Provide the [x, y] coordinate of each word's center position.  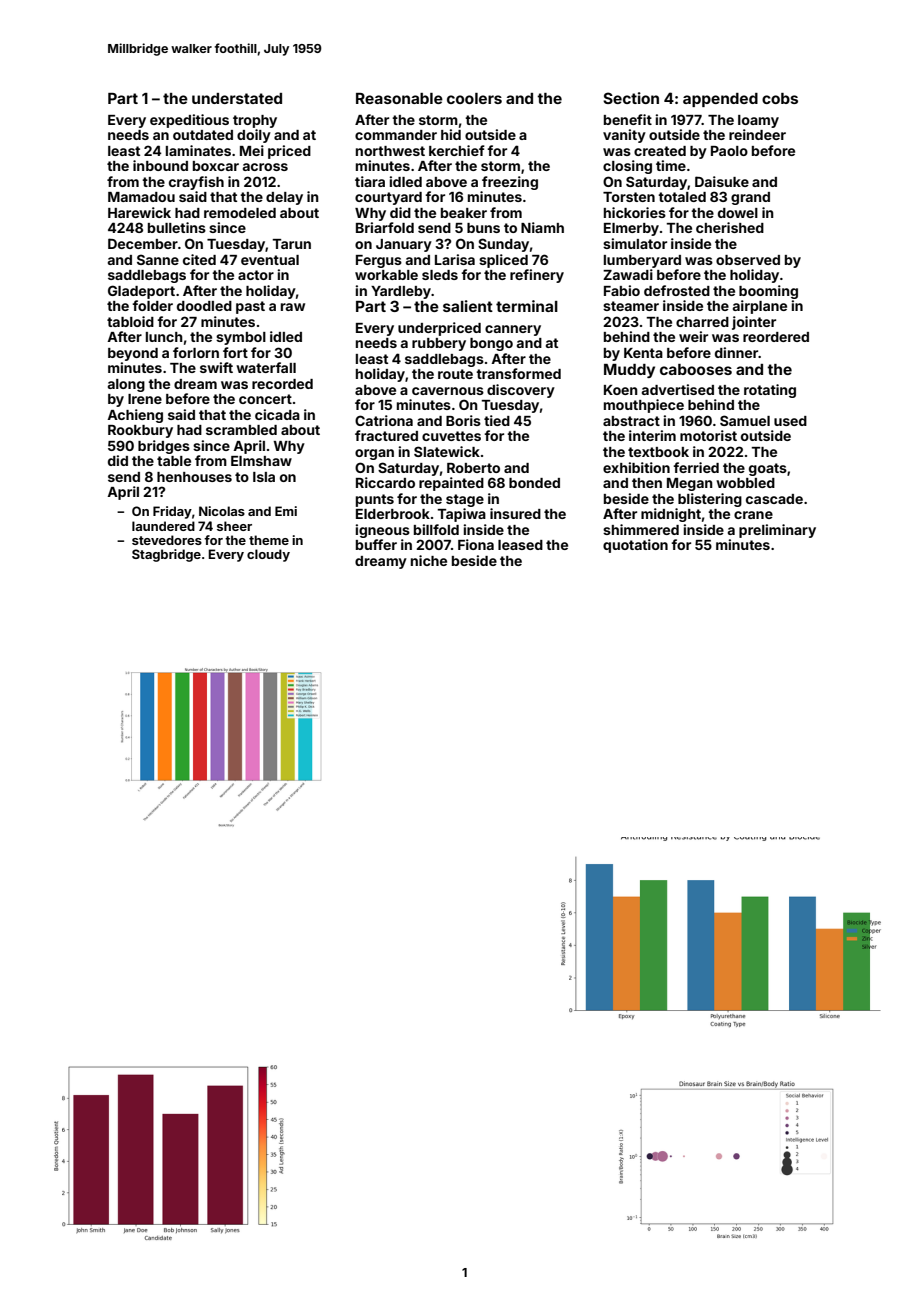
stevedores [167, 540]
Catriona [384, 420]
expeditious [189, 121]
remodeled [240, 213]
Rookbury [140, 431]
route [455, 374]
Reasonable [399, 98]
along [126, 385]
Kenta [643, 353]
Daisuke [722, 181]
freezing [510, 183]
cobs [780, 98]
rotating [770, 391]
